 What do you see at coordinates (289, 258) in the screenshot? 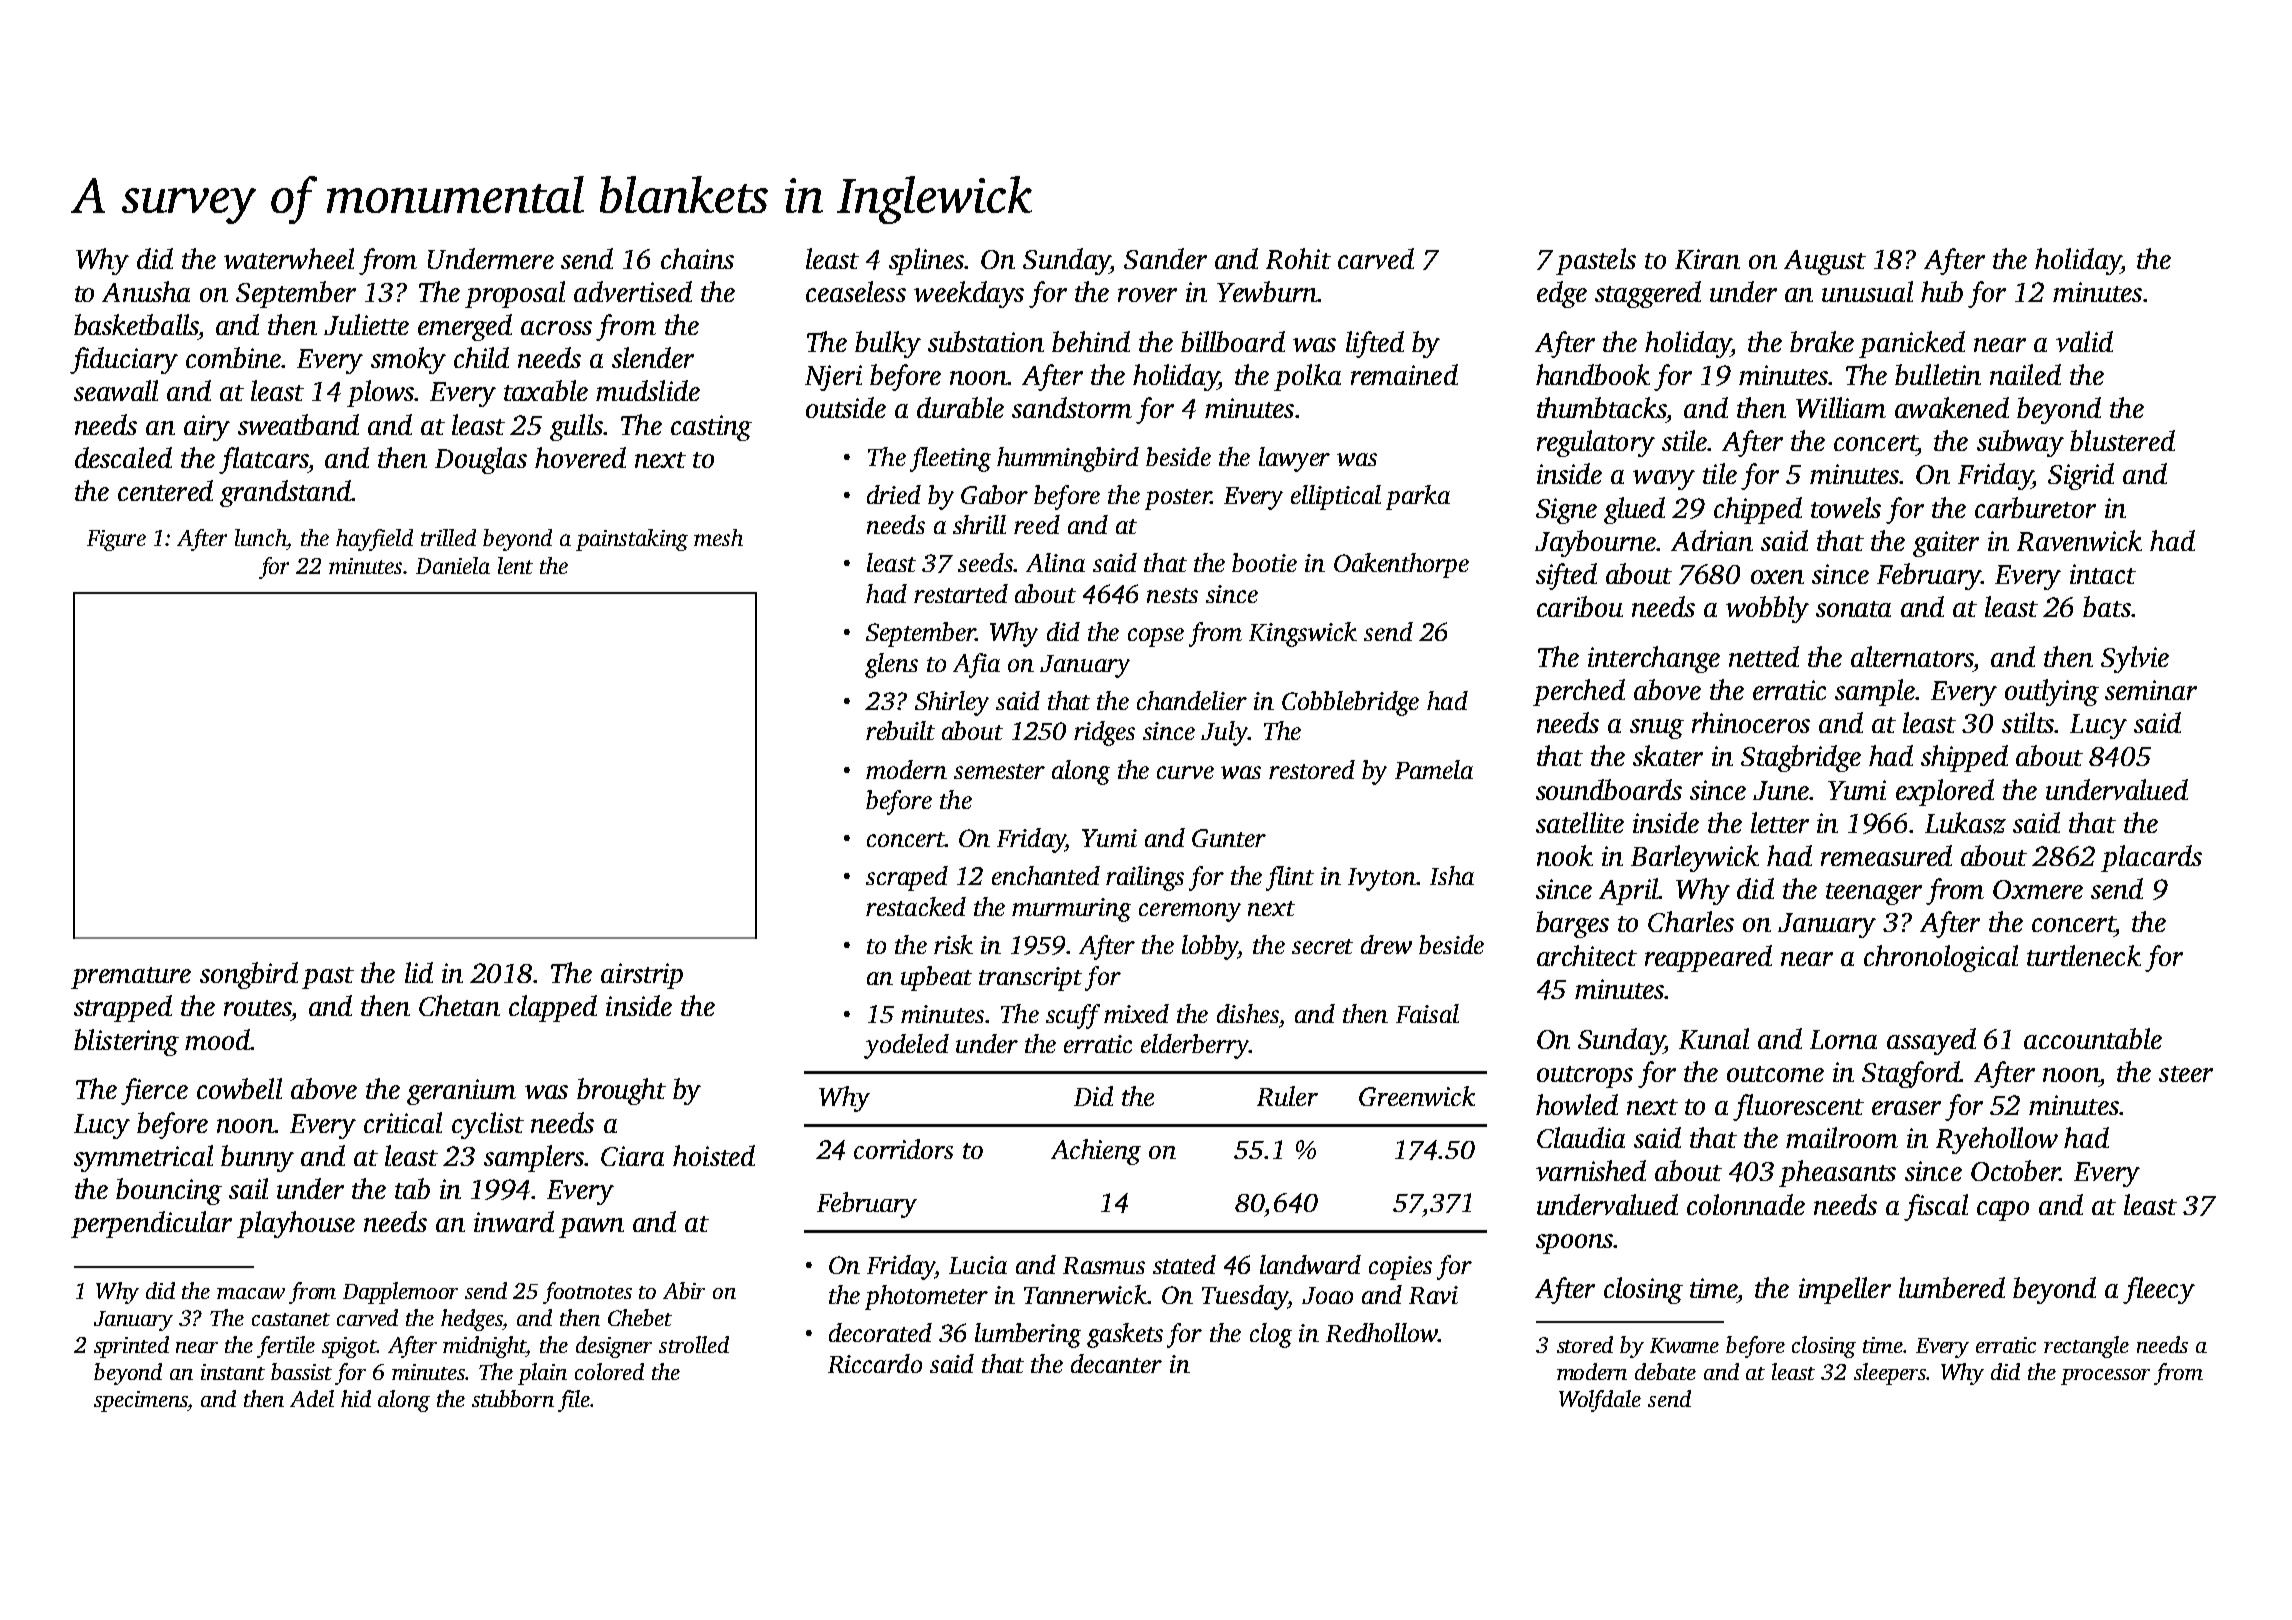
I see `waterwheel` at bounding box center [289, 258].
